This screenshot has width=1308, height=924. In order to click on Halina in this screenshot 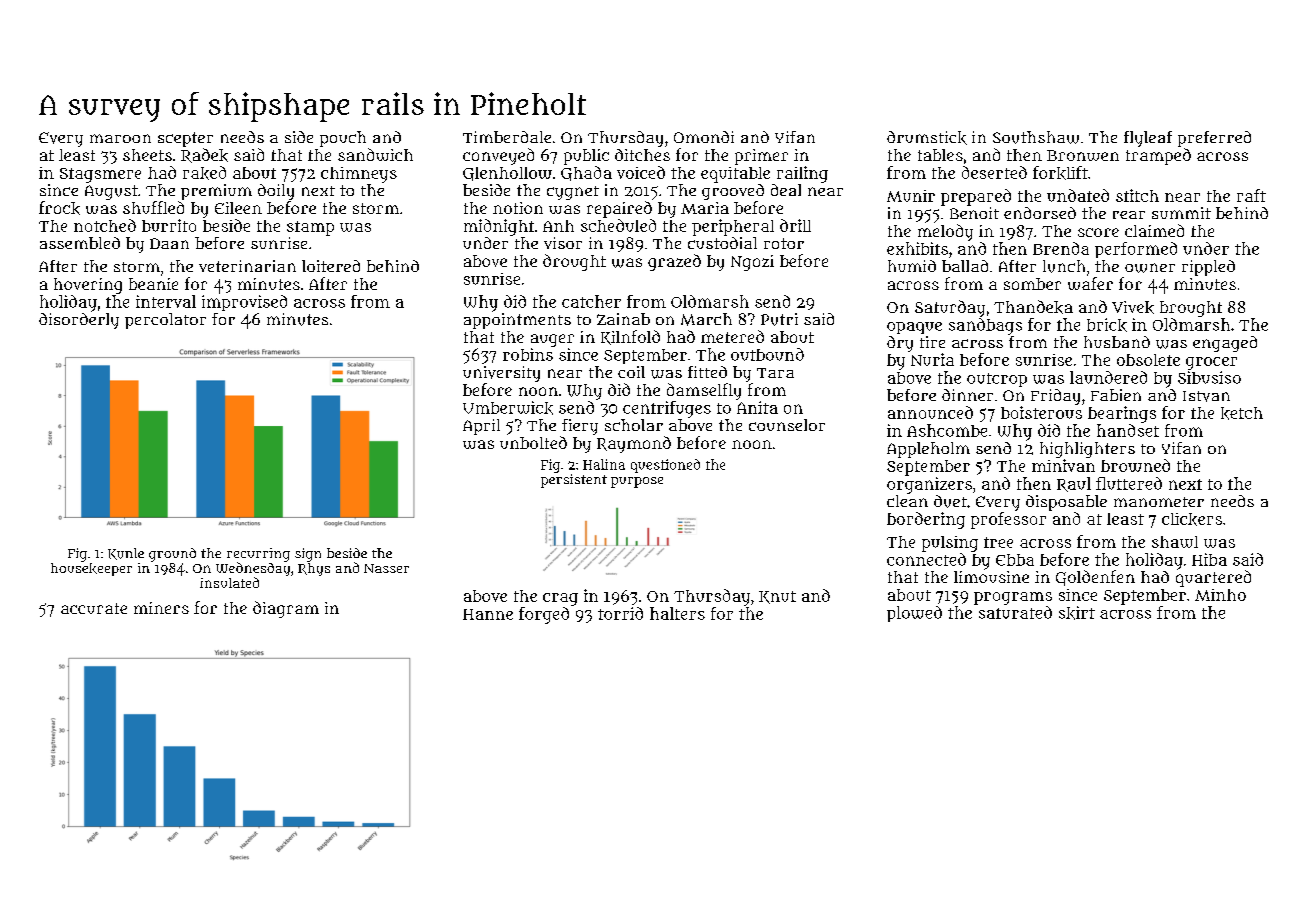, I will do `click(604, 464)`.
